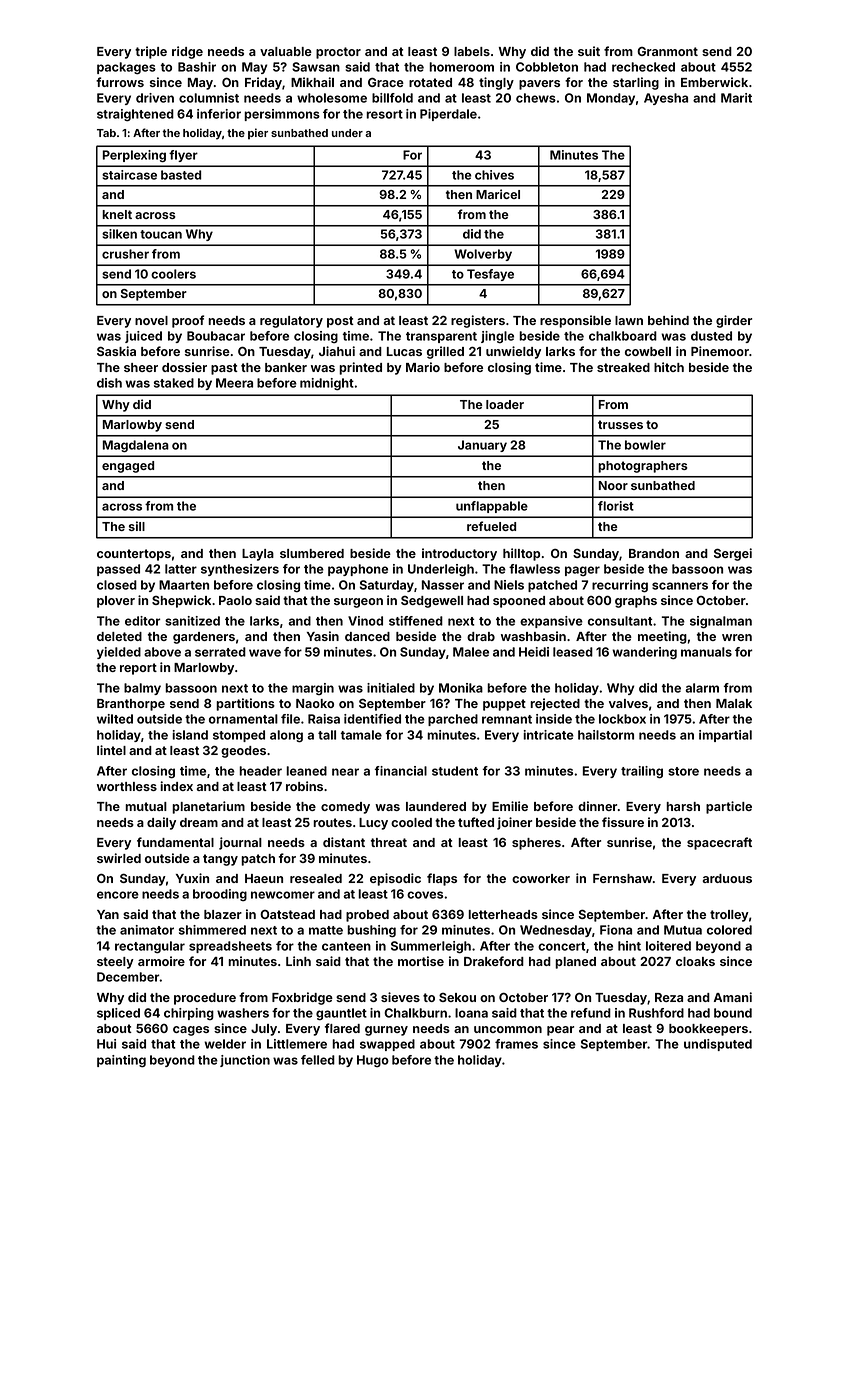  I want to click on January, so click(482, 446).
